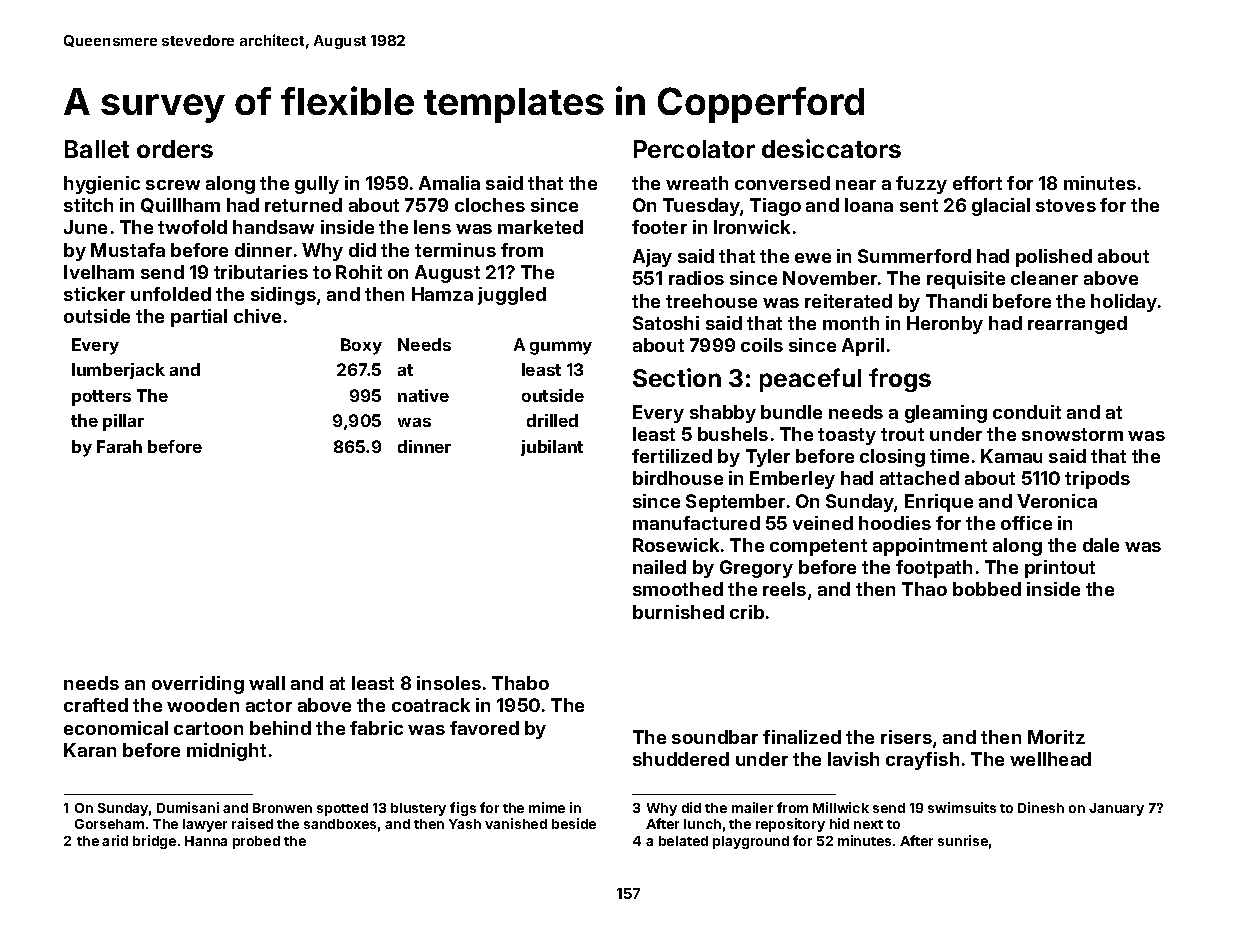  What do you see at coordinates (751, 842) in the screenshot?
I see `playground` at bounding box center [751, 842].
